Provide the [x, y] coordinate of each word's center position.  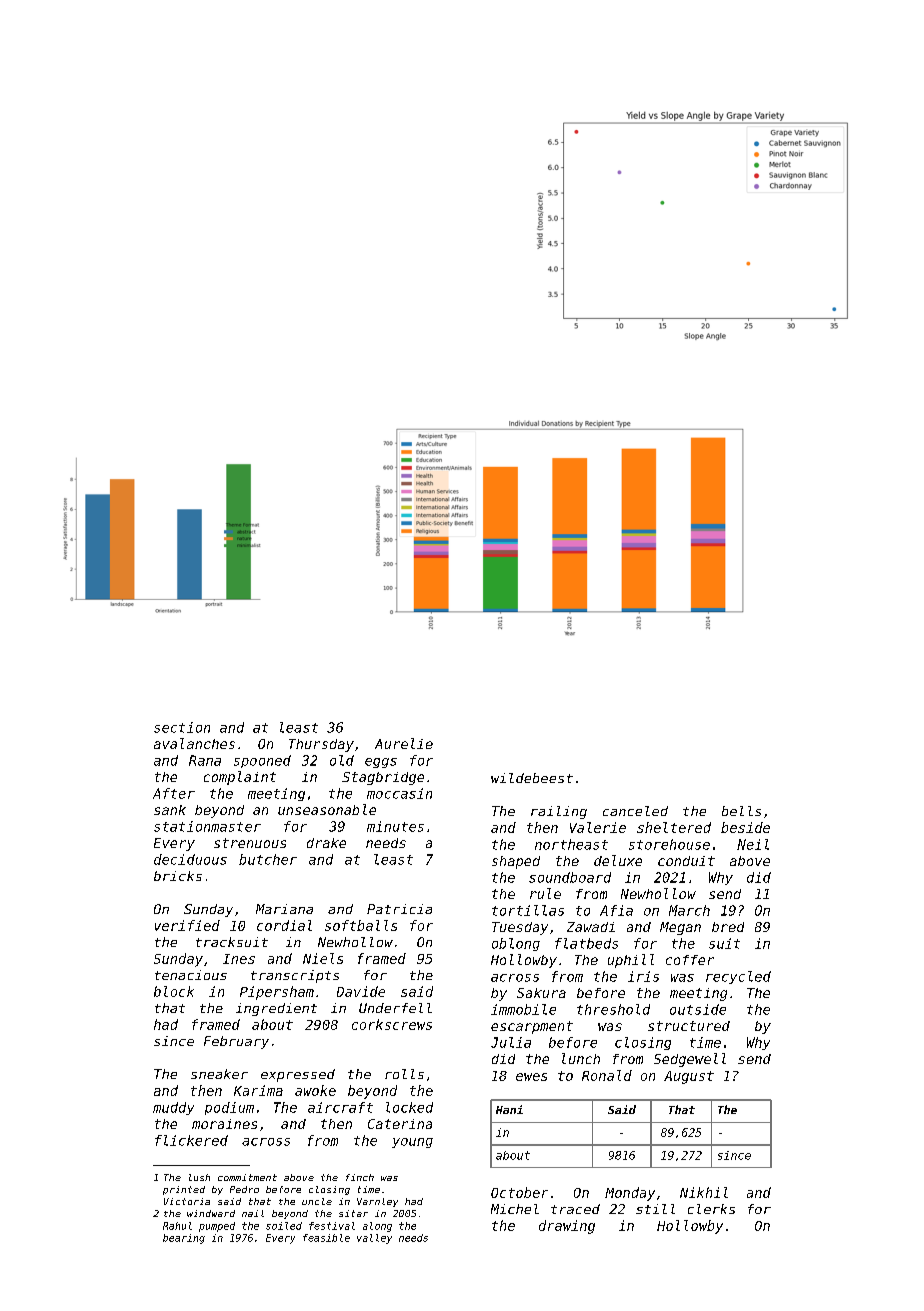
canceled [635, 811]
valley [374, 1239]
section [182, 727]
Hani [509, 1109]
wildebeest [532, 778]
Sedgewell [690, 1060]
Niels [323, 958]
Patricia [399, 909]
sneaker [219, 1074]
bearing [184, 1239]
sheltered [674, 827]
